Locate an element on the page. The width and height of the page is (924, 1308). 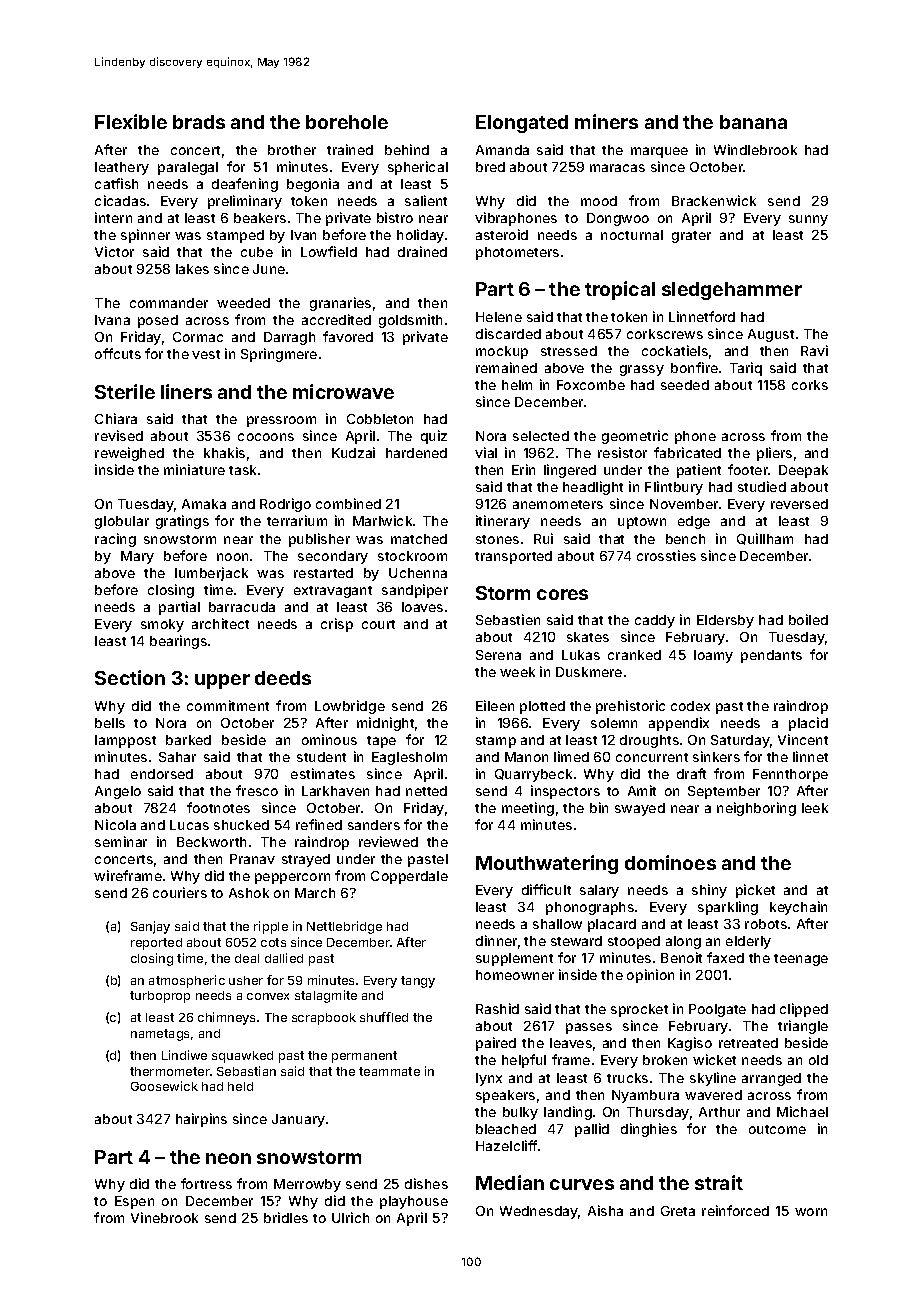
behind is located at coordinates (407, 149).
